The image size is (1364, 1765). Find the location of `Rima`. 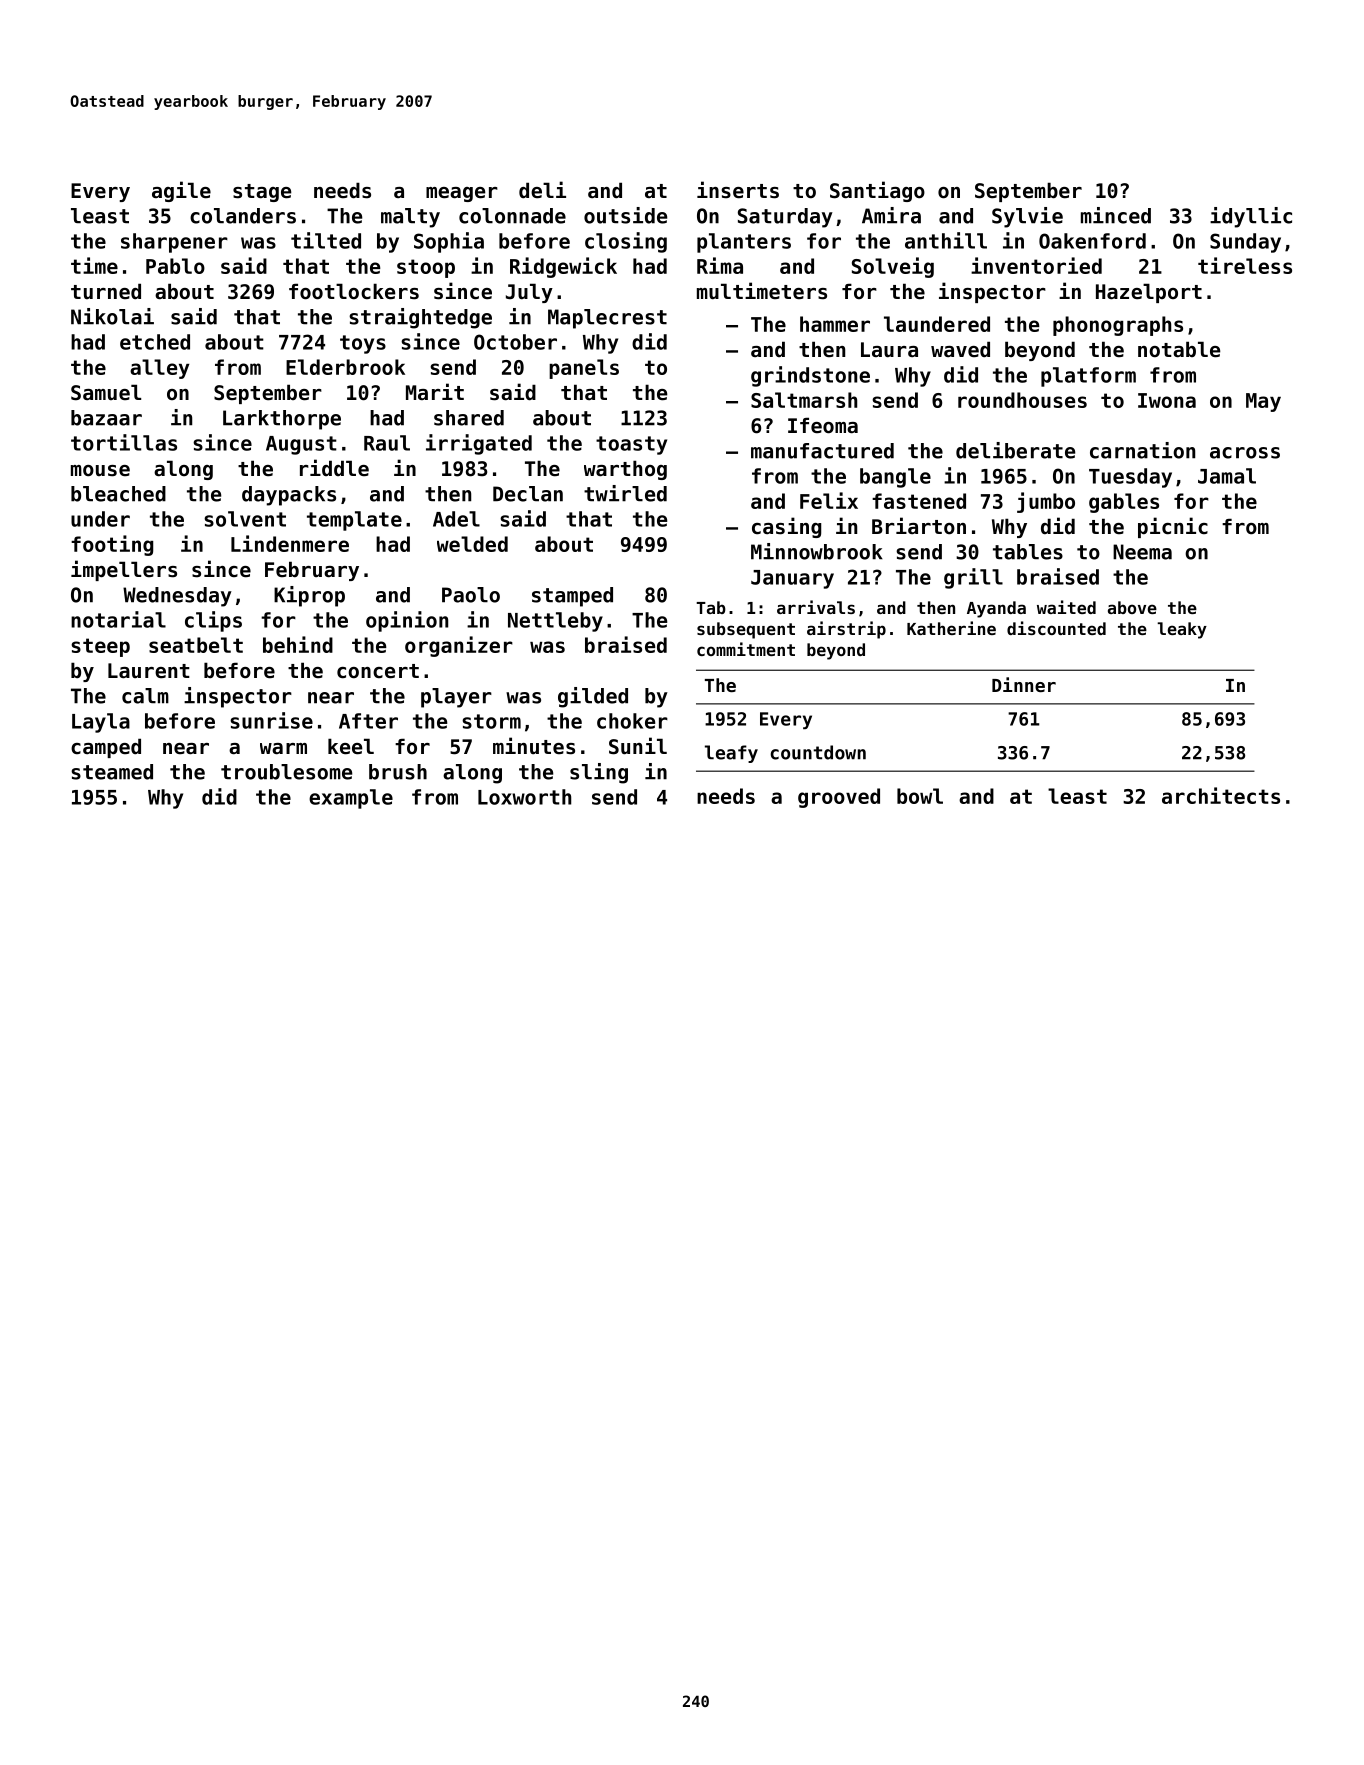

Rima is located at coordinates (720, 265).
